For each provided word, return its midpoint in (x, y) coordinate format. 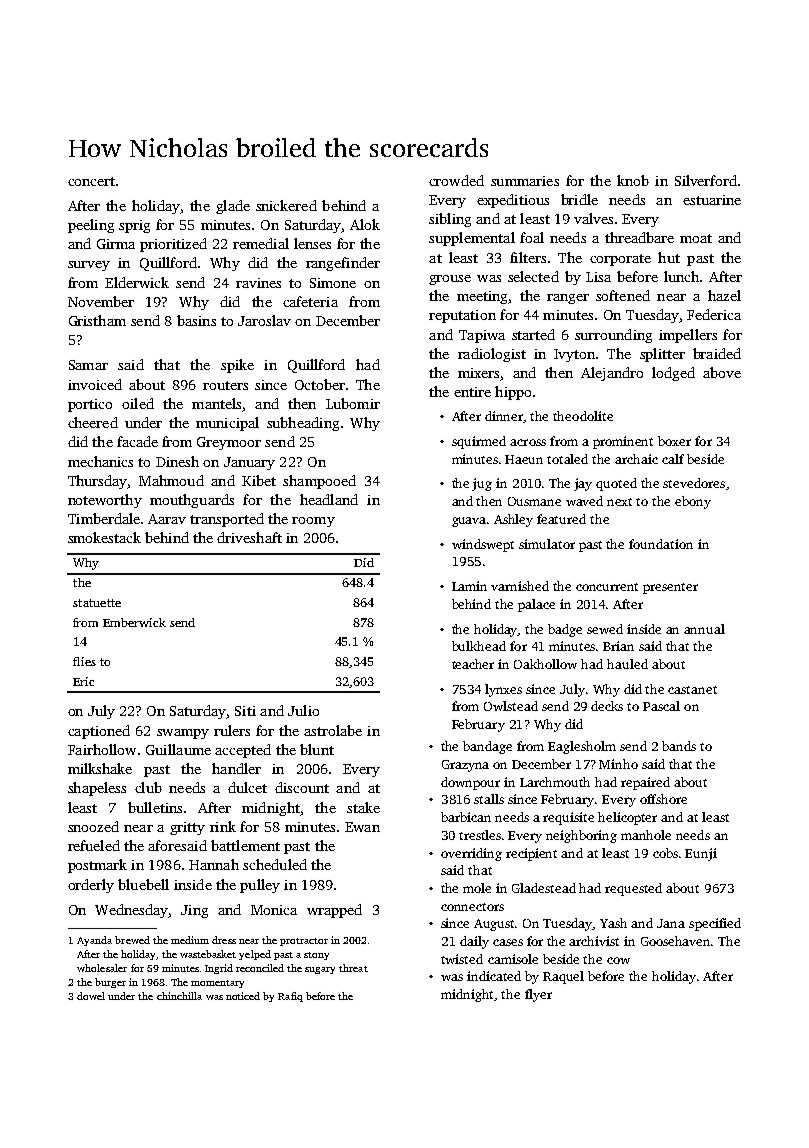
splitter (662, 355)
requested (633, 889)
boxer (674, 441)
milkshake (100, 768)
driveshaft (249, 537)
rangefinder (343, 264)
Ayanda (94, 941)
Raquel (563, 977)
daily (474, 942)
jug (482, 484)
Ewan (362, 827)
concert (91, 181)
